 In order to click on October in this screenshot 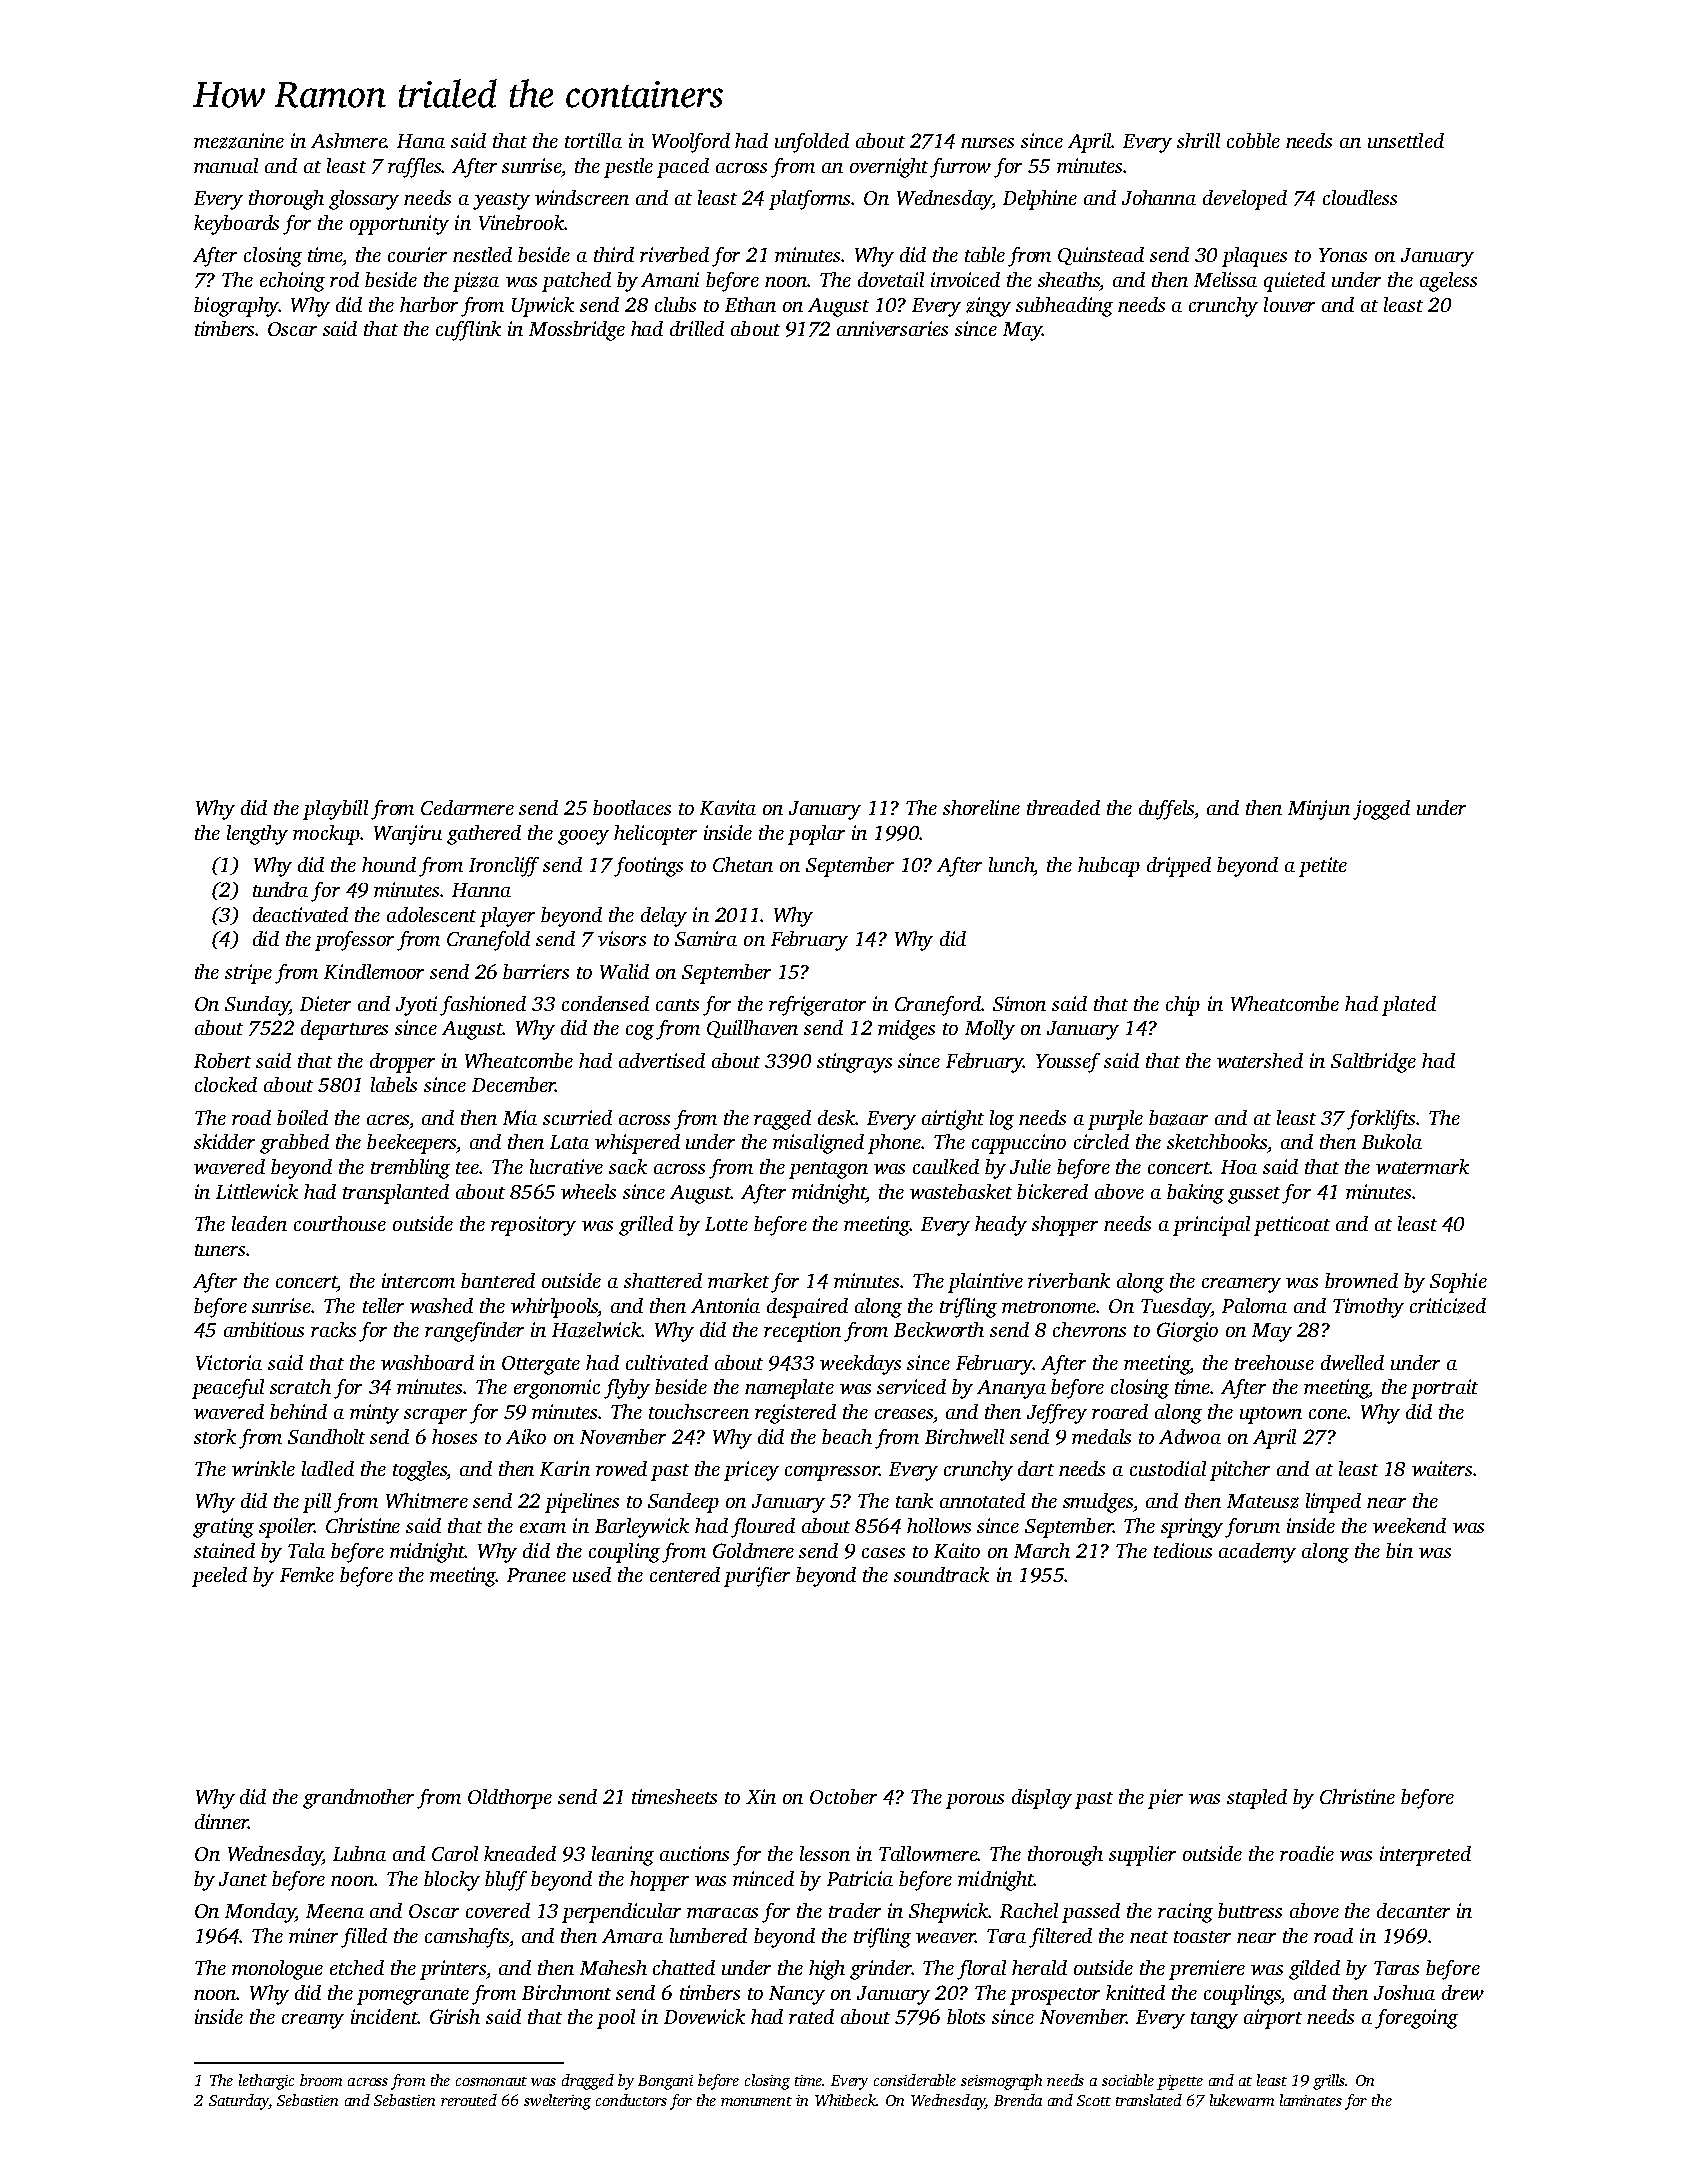, I will do `click(843, 1796)`.
